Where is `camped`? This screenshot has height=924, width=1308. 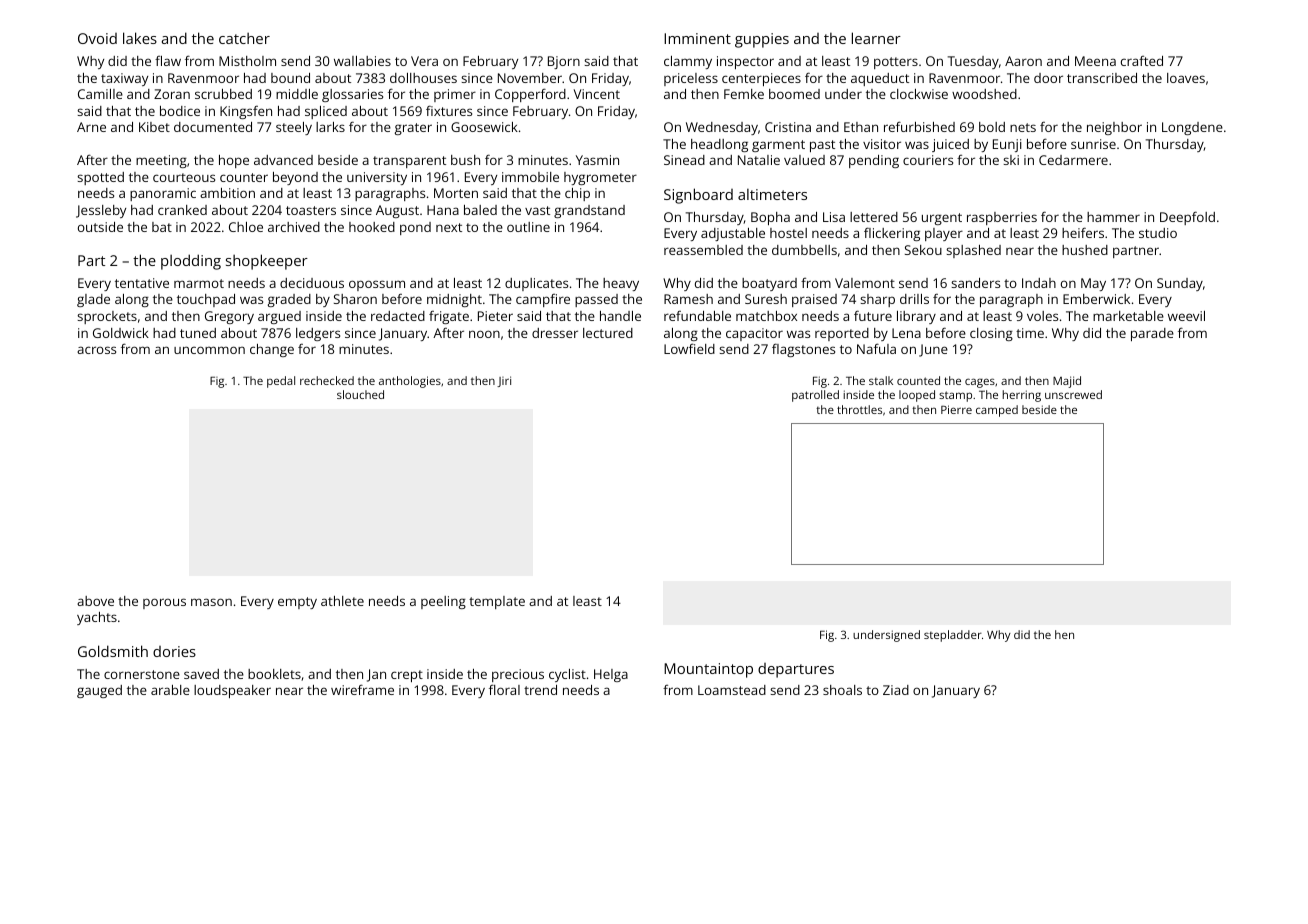
camped is located at coordinates (997, 411).
